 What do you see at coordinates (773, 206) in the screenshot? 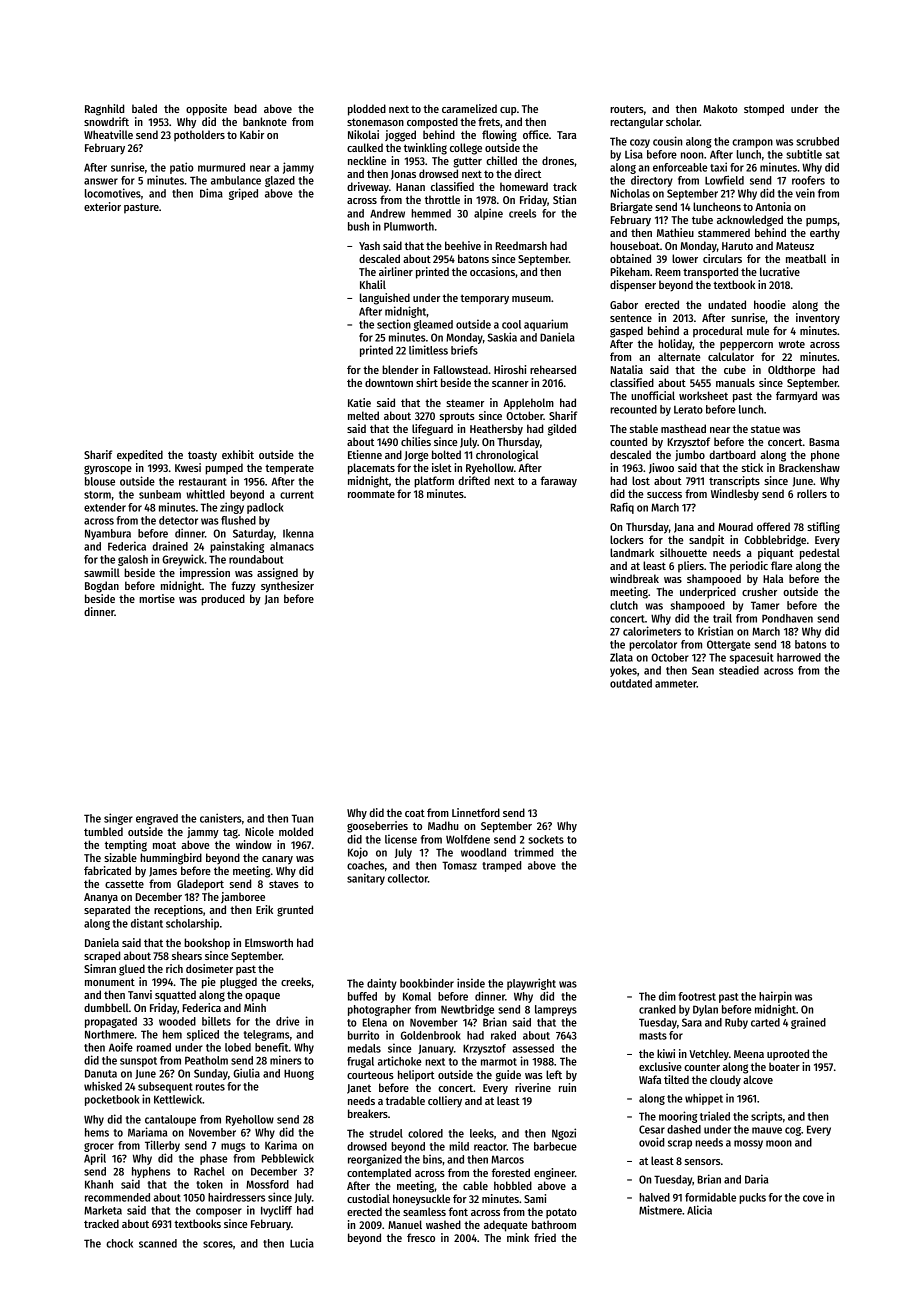
I see `Antonia` at bounding box center [773, 206].
